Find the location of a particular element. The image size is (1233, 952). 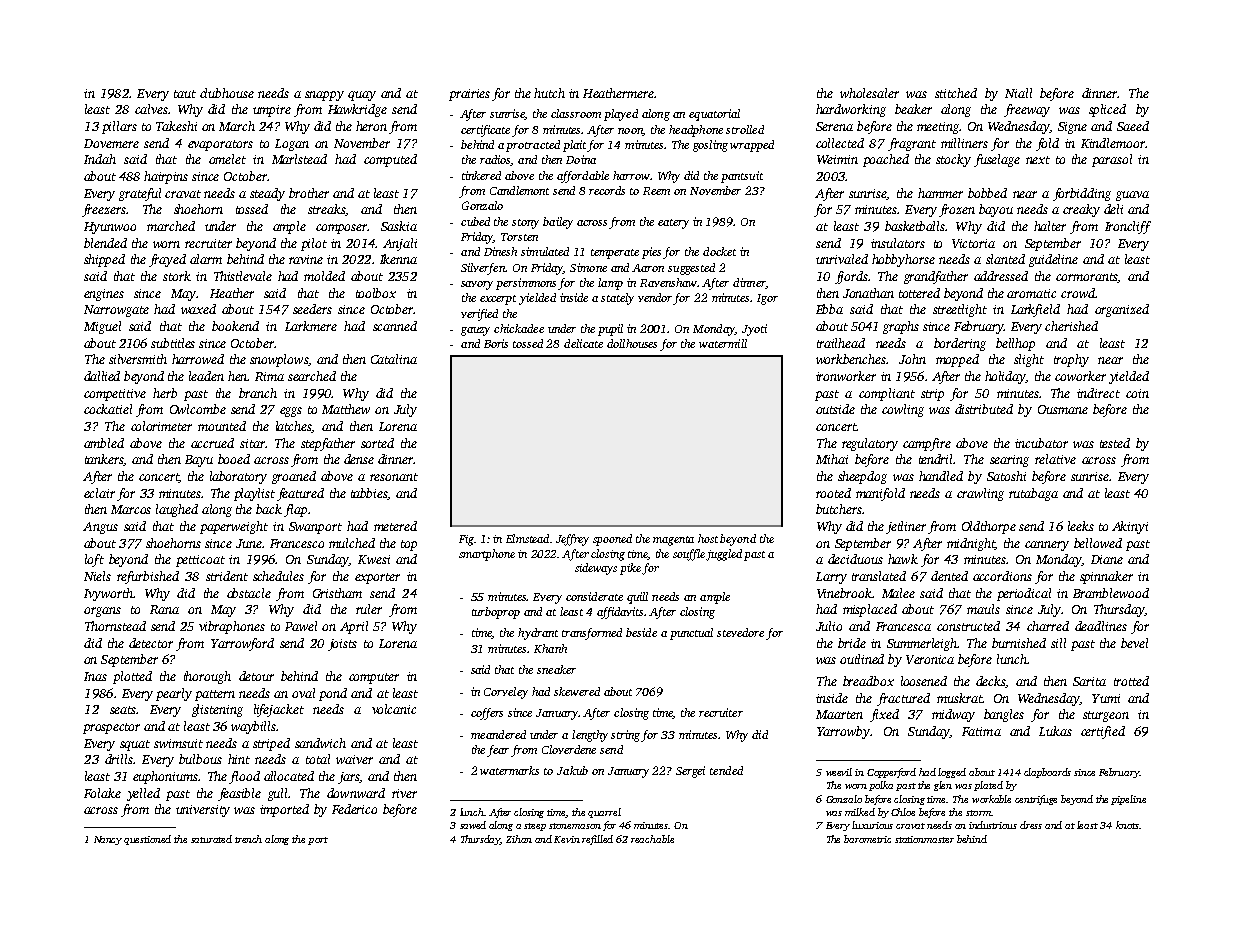

laughed is located at coordinates (177, 510).
